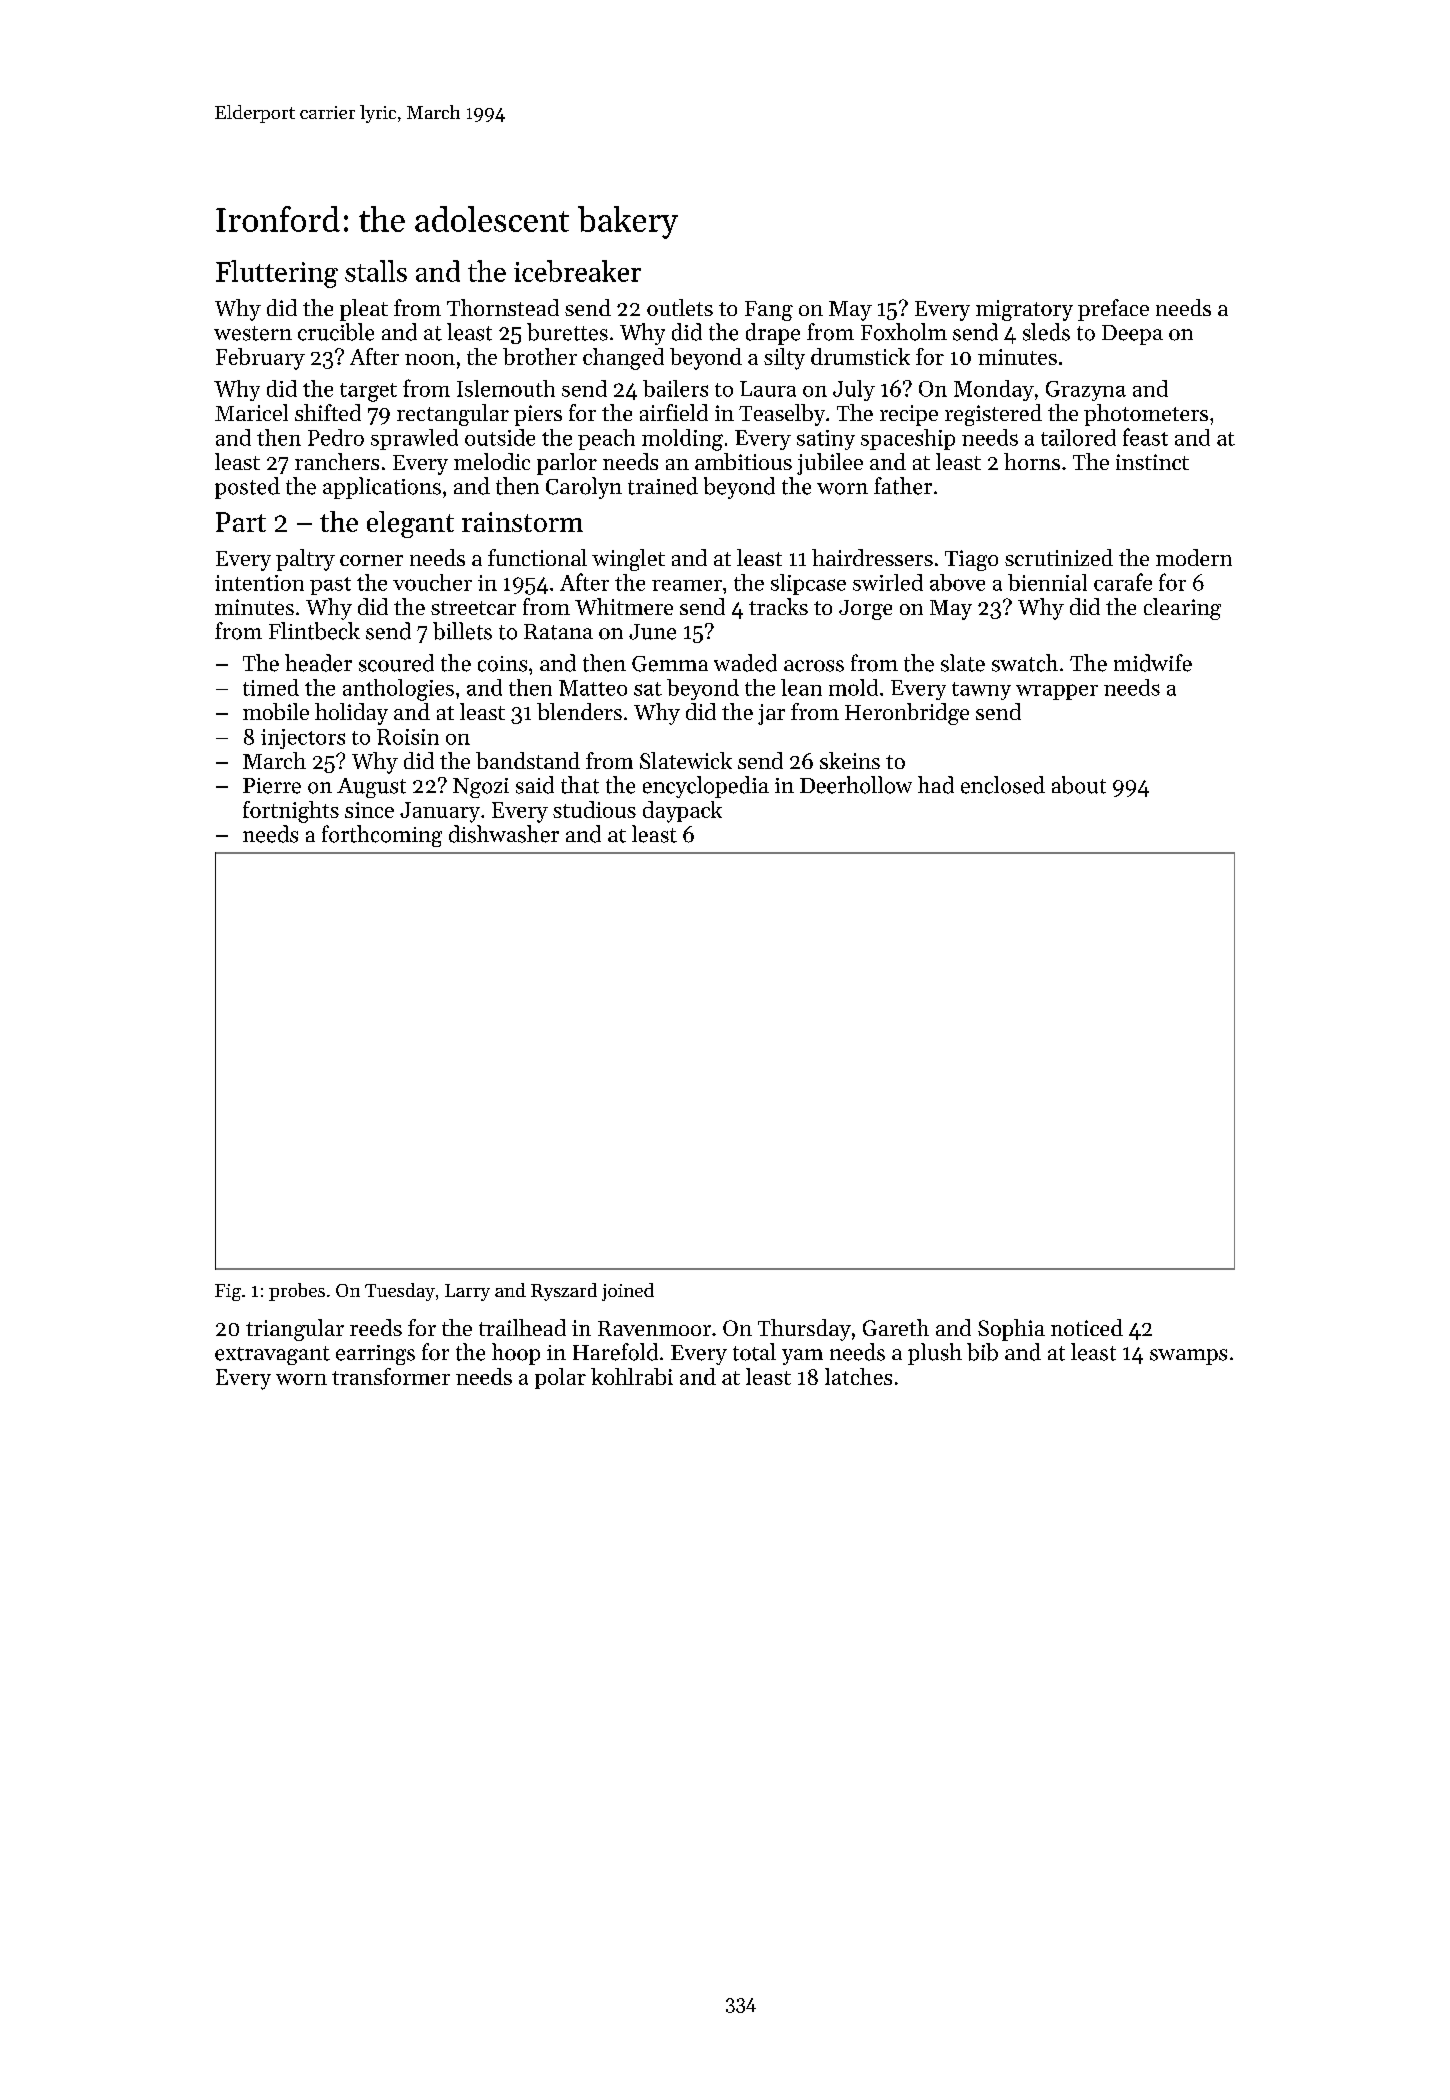  What do you see at coordinates (432, 582) in the screenshot?
I see `voucher` at bounding box center [432, 582].
